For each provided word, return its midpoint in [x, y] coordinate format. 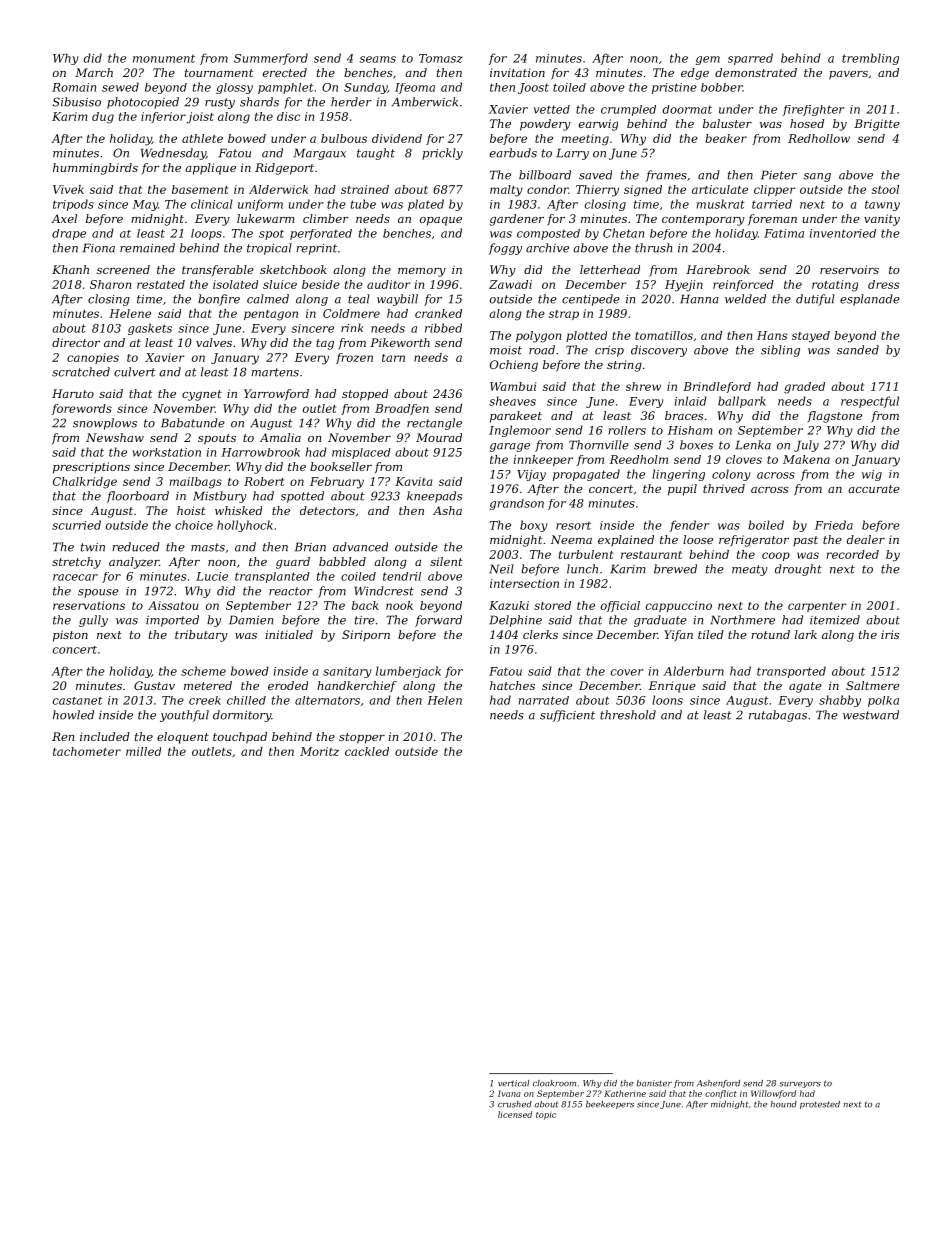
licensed [515, 1114]
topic [546, 1116]
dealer [866, 539]
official [620, 606]
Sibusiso [76, 102]
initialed [289, 634]
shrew [643, 386]
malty [506, 191]
